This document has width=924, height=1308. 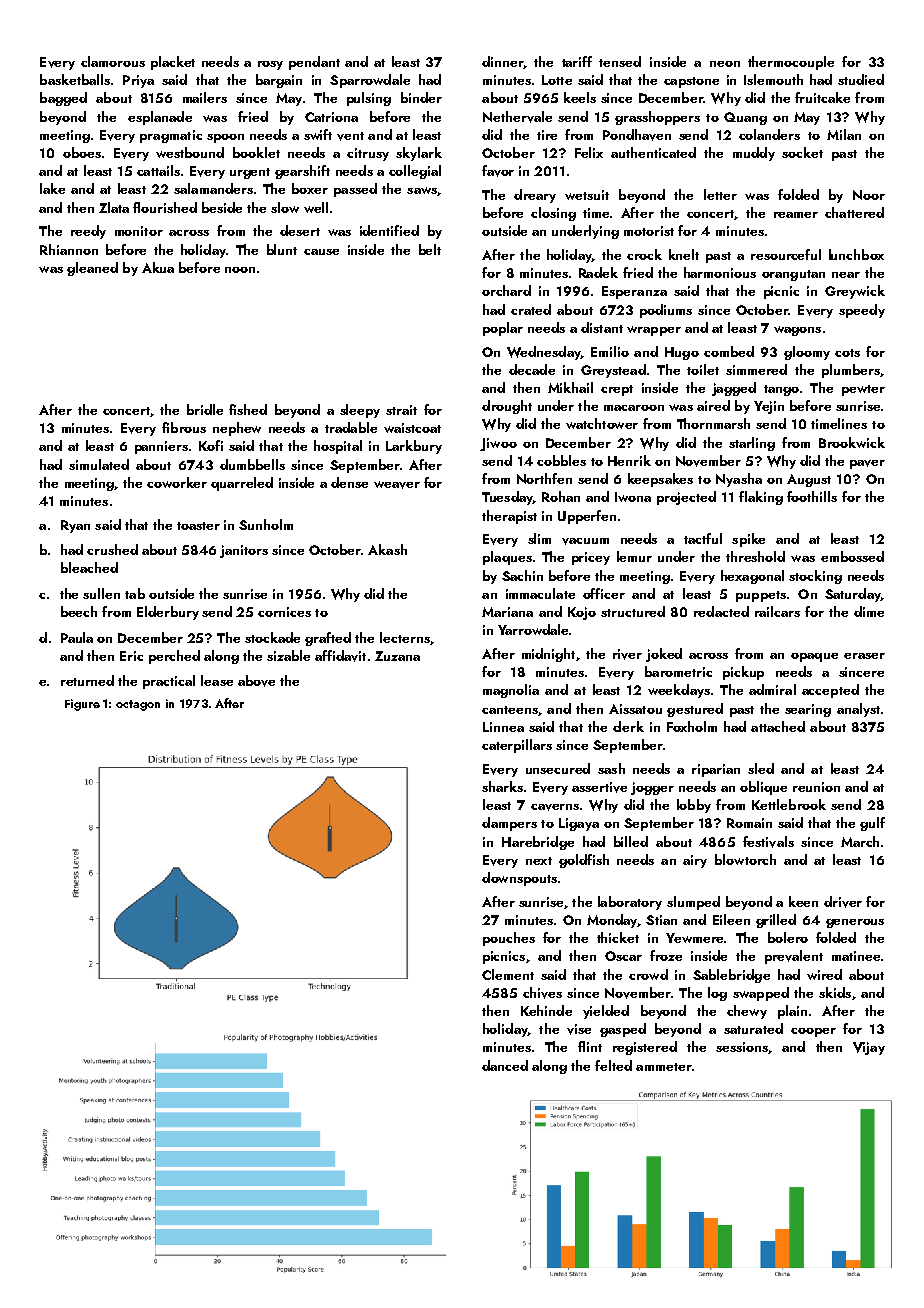 What do you see at coordinates (184, 427) in the document?
I see `fibrous` at bounding box center [184, 427].
